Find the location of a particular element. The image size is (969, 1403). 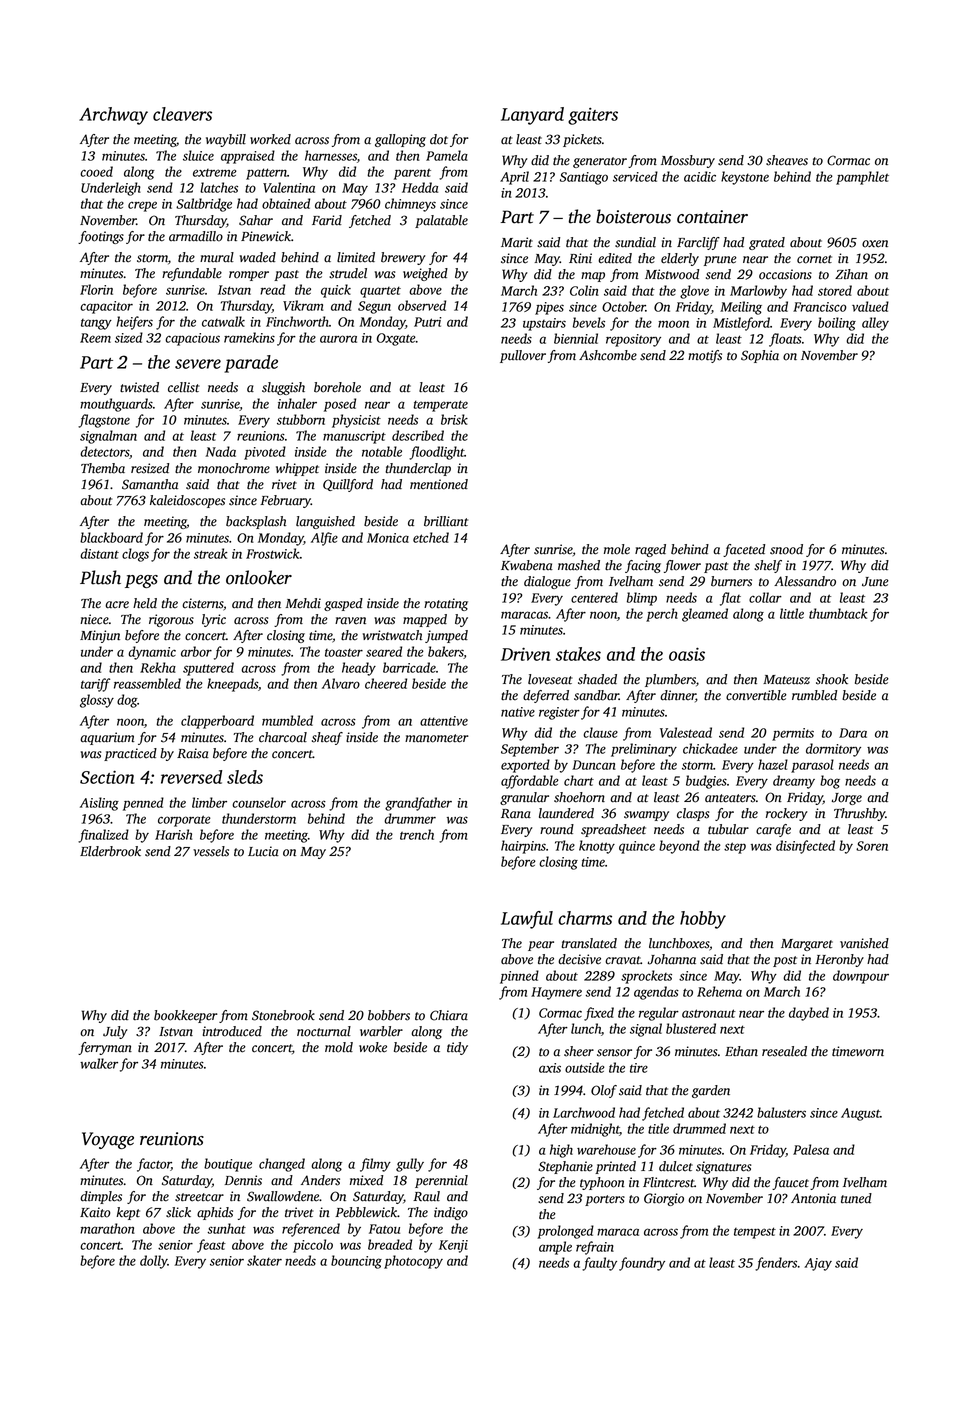

Plush is located at coordinates (100, 577).
